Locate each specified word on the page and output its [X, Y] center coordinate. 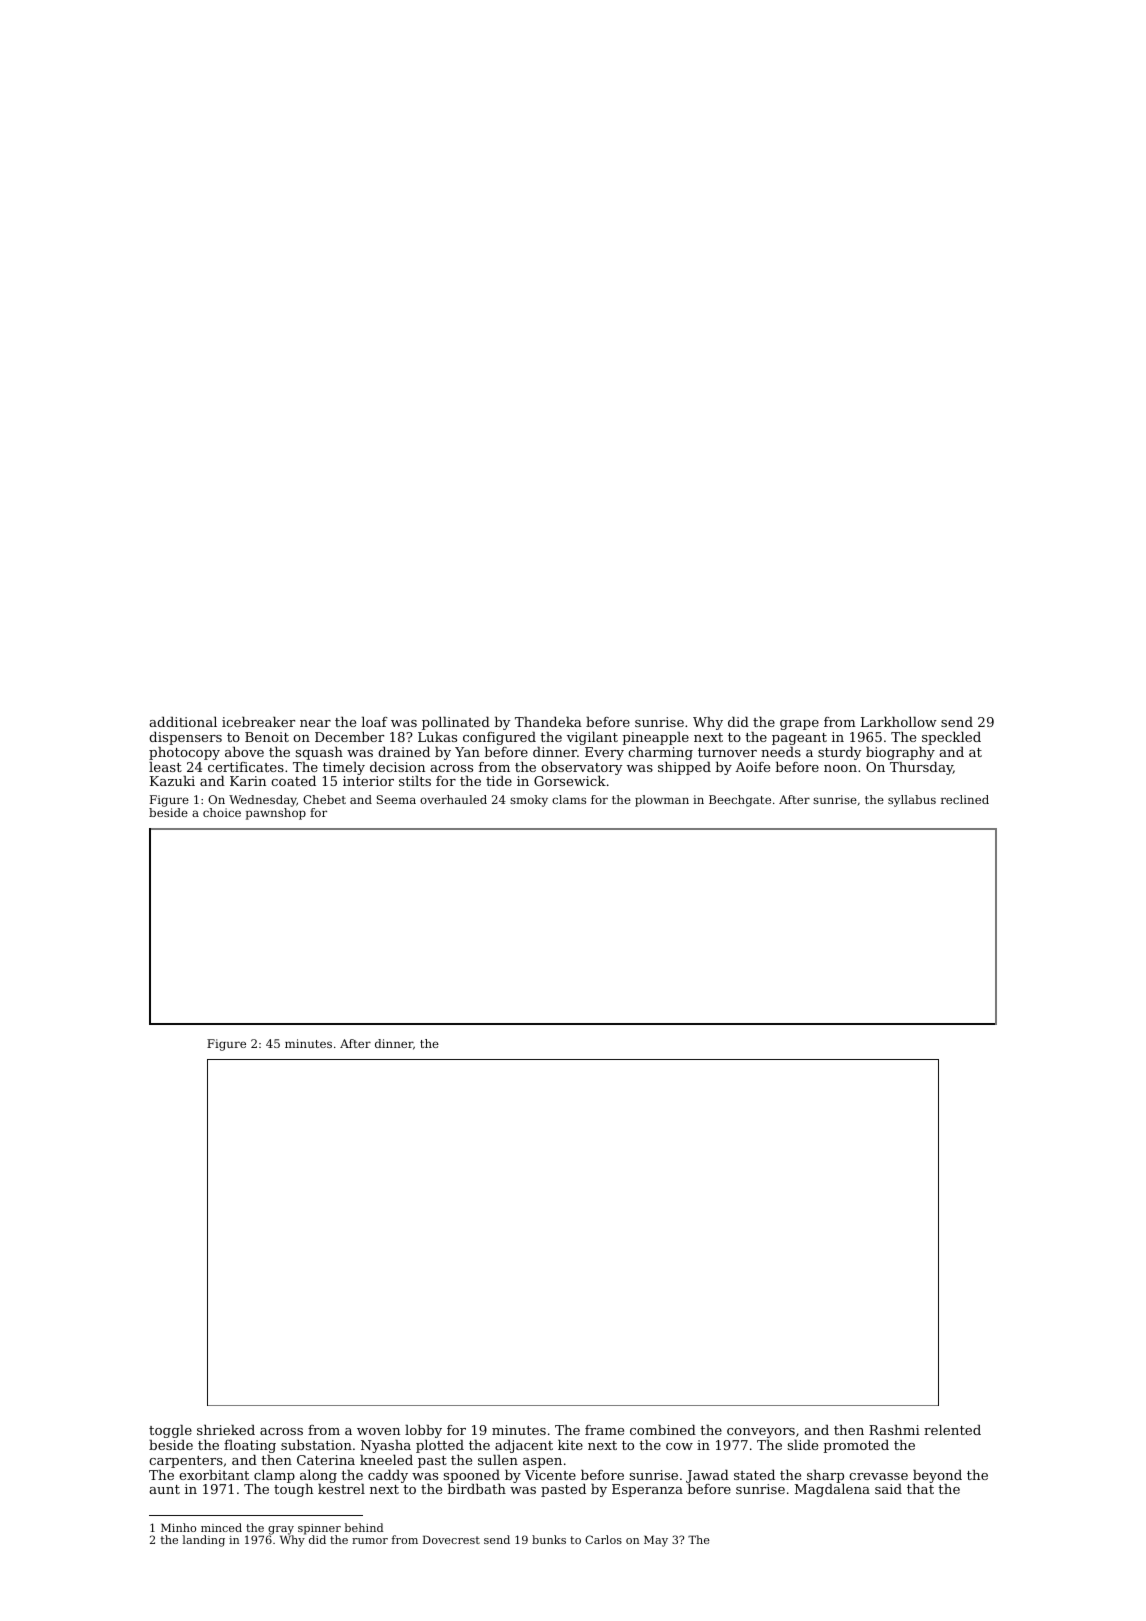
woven [378, 1431]
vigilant [592, 738]
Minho [178, 1527]
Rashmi [894, 1430]
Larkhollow [899, 722]
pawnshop [276, 814]
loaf [374, 722]
